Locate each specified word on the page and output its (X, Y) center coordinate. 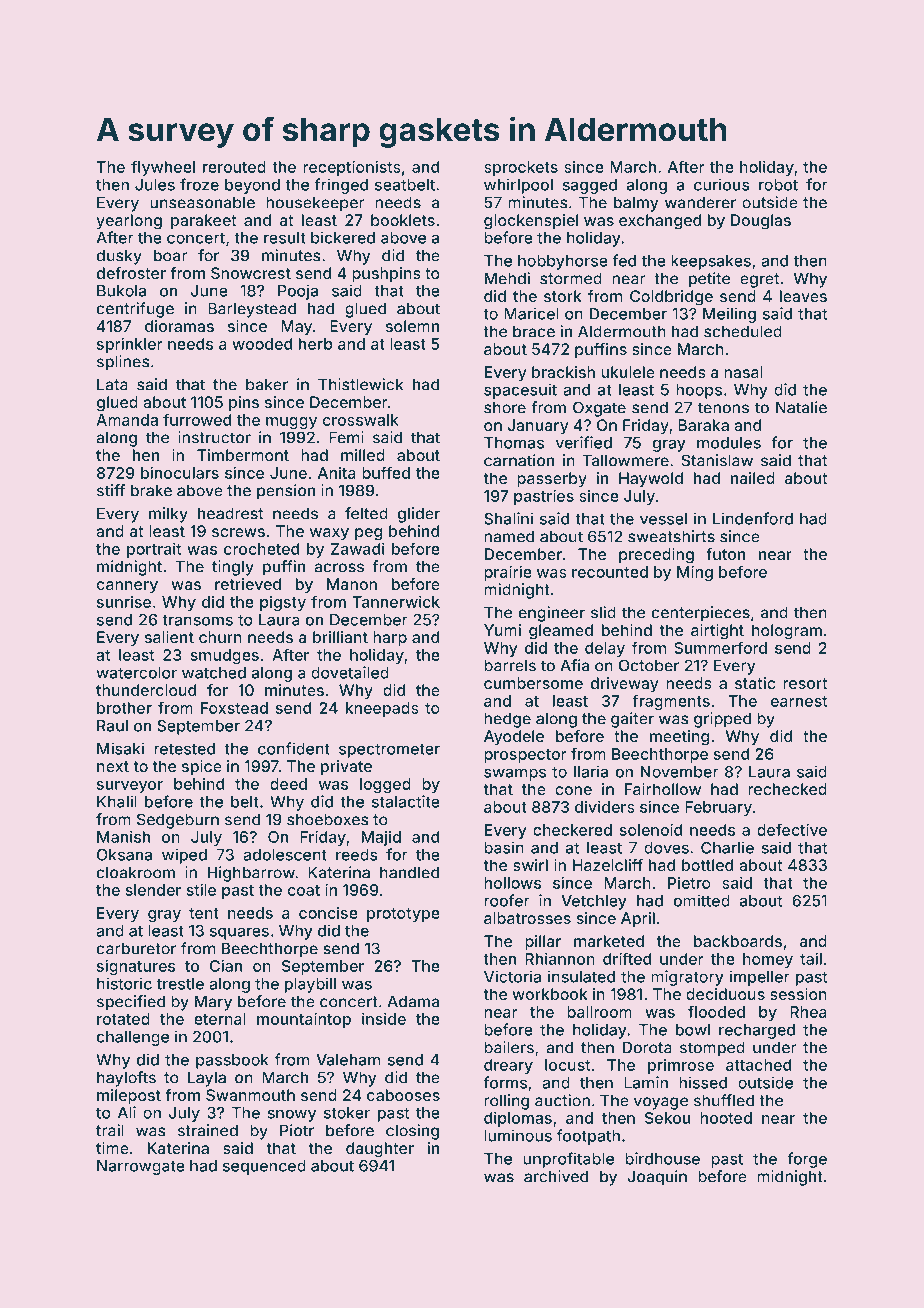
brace (534, 331)
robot (778, 185)
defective (792, 829)
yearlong (129, 222)
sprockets (521, 168)
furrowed (197, 419)
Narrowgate (141, 1167)
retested (184, 749)
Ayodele (514, 738)
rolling (506, 1102)
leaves (803, 296)
